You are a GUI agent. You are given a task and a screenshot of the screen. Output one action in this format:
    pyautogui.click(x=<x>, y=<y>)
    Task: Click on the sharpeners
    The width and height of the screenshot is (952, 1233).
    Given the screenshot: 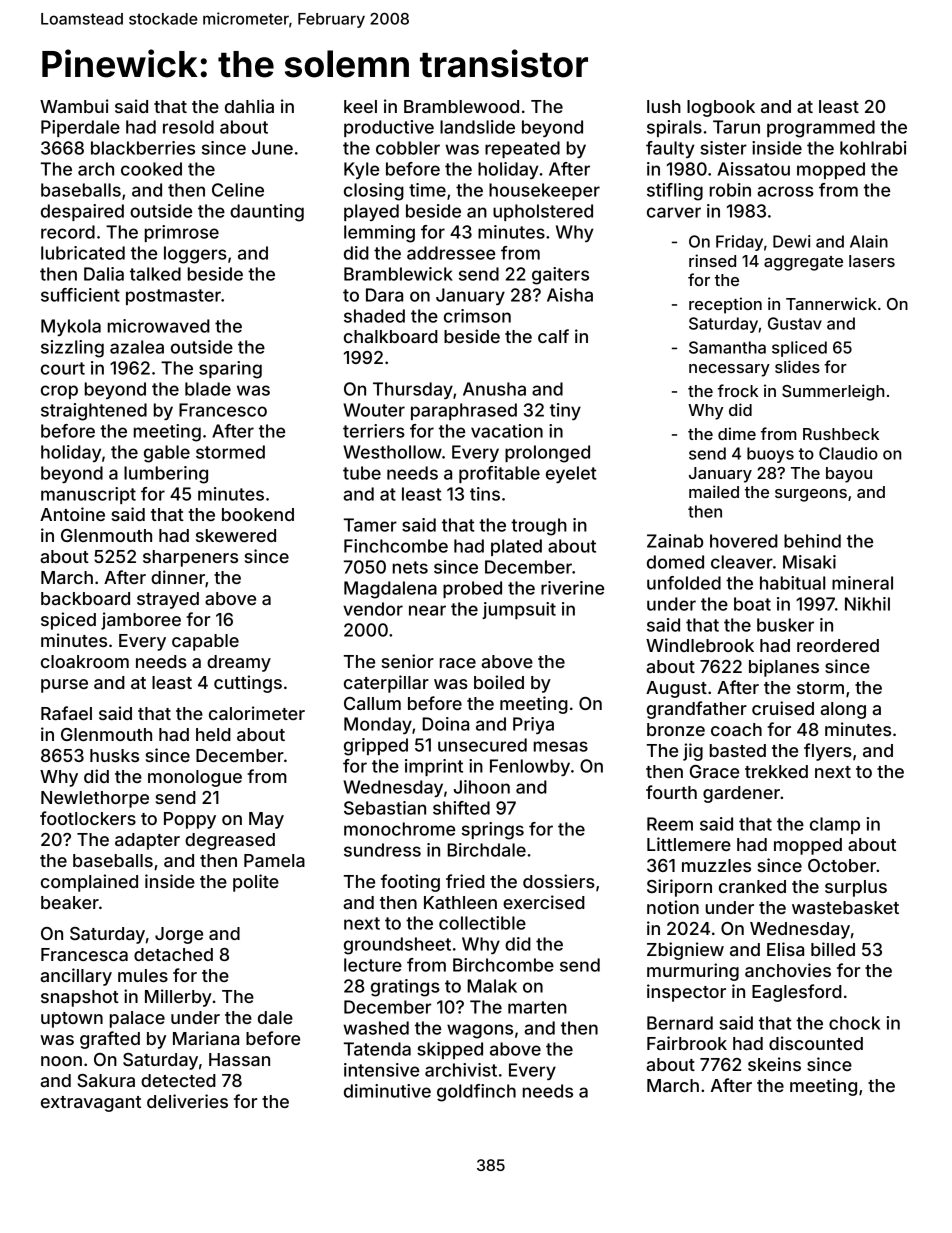 What is the action you would take?
    pyautogui.click(x=190, y=558)
